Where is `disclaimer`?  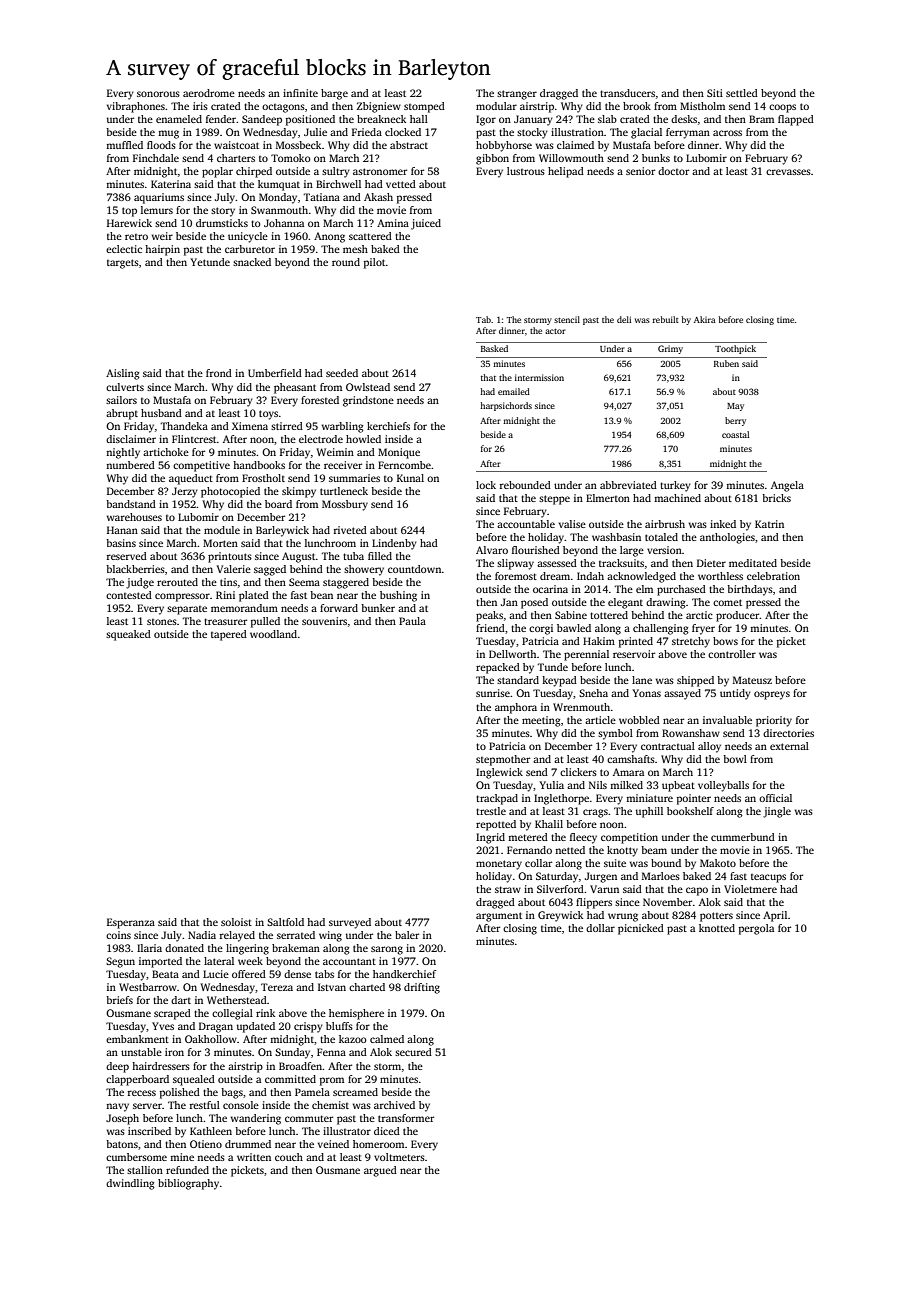 disclaimer is located at coordinates (131, 439).
